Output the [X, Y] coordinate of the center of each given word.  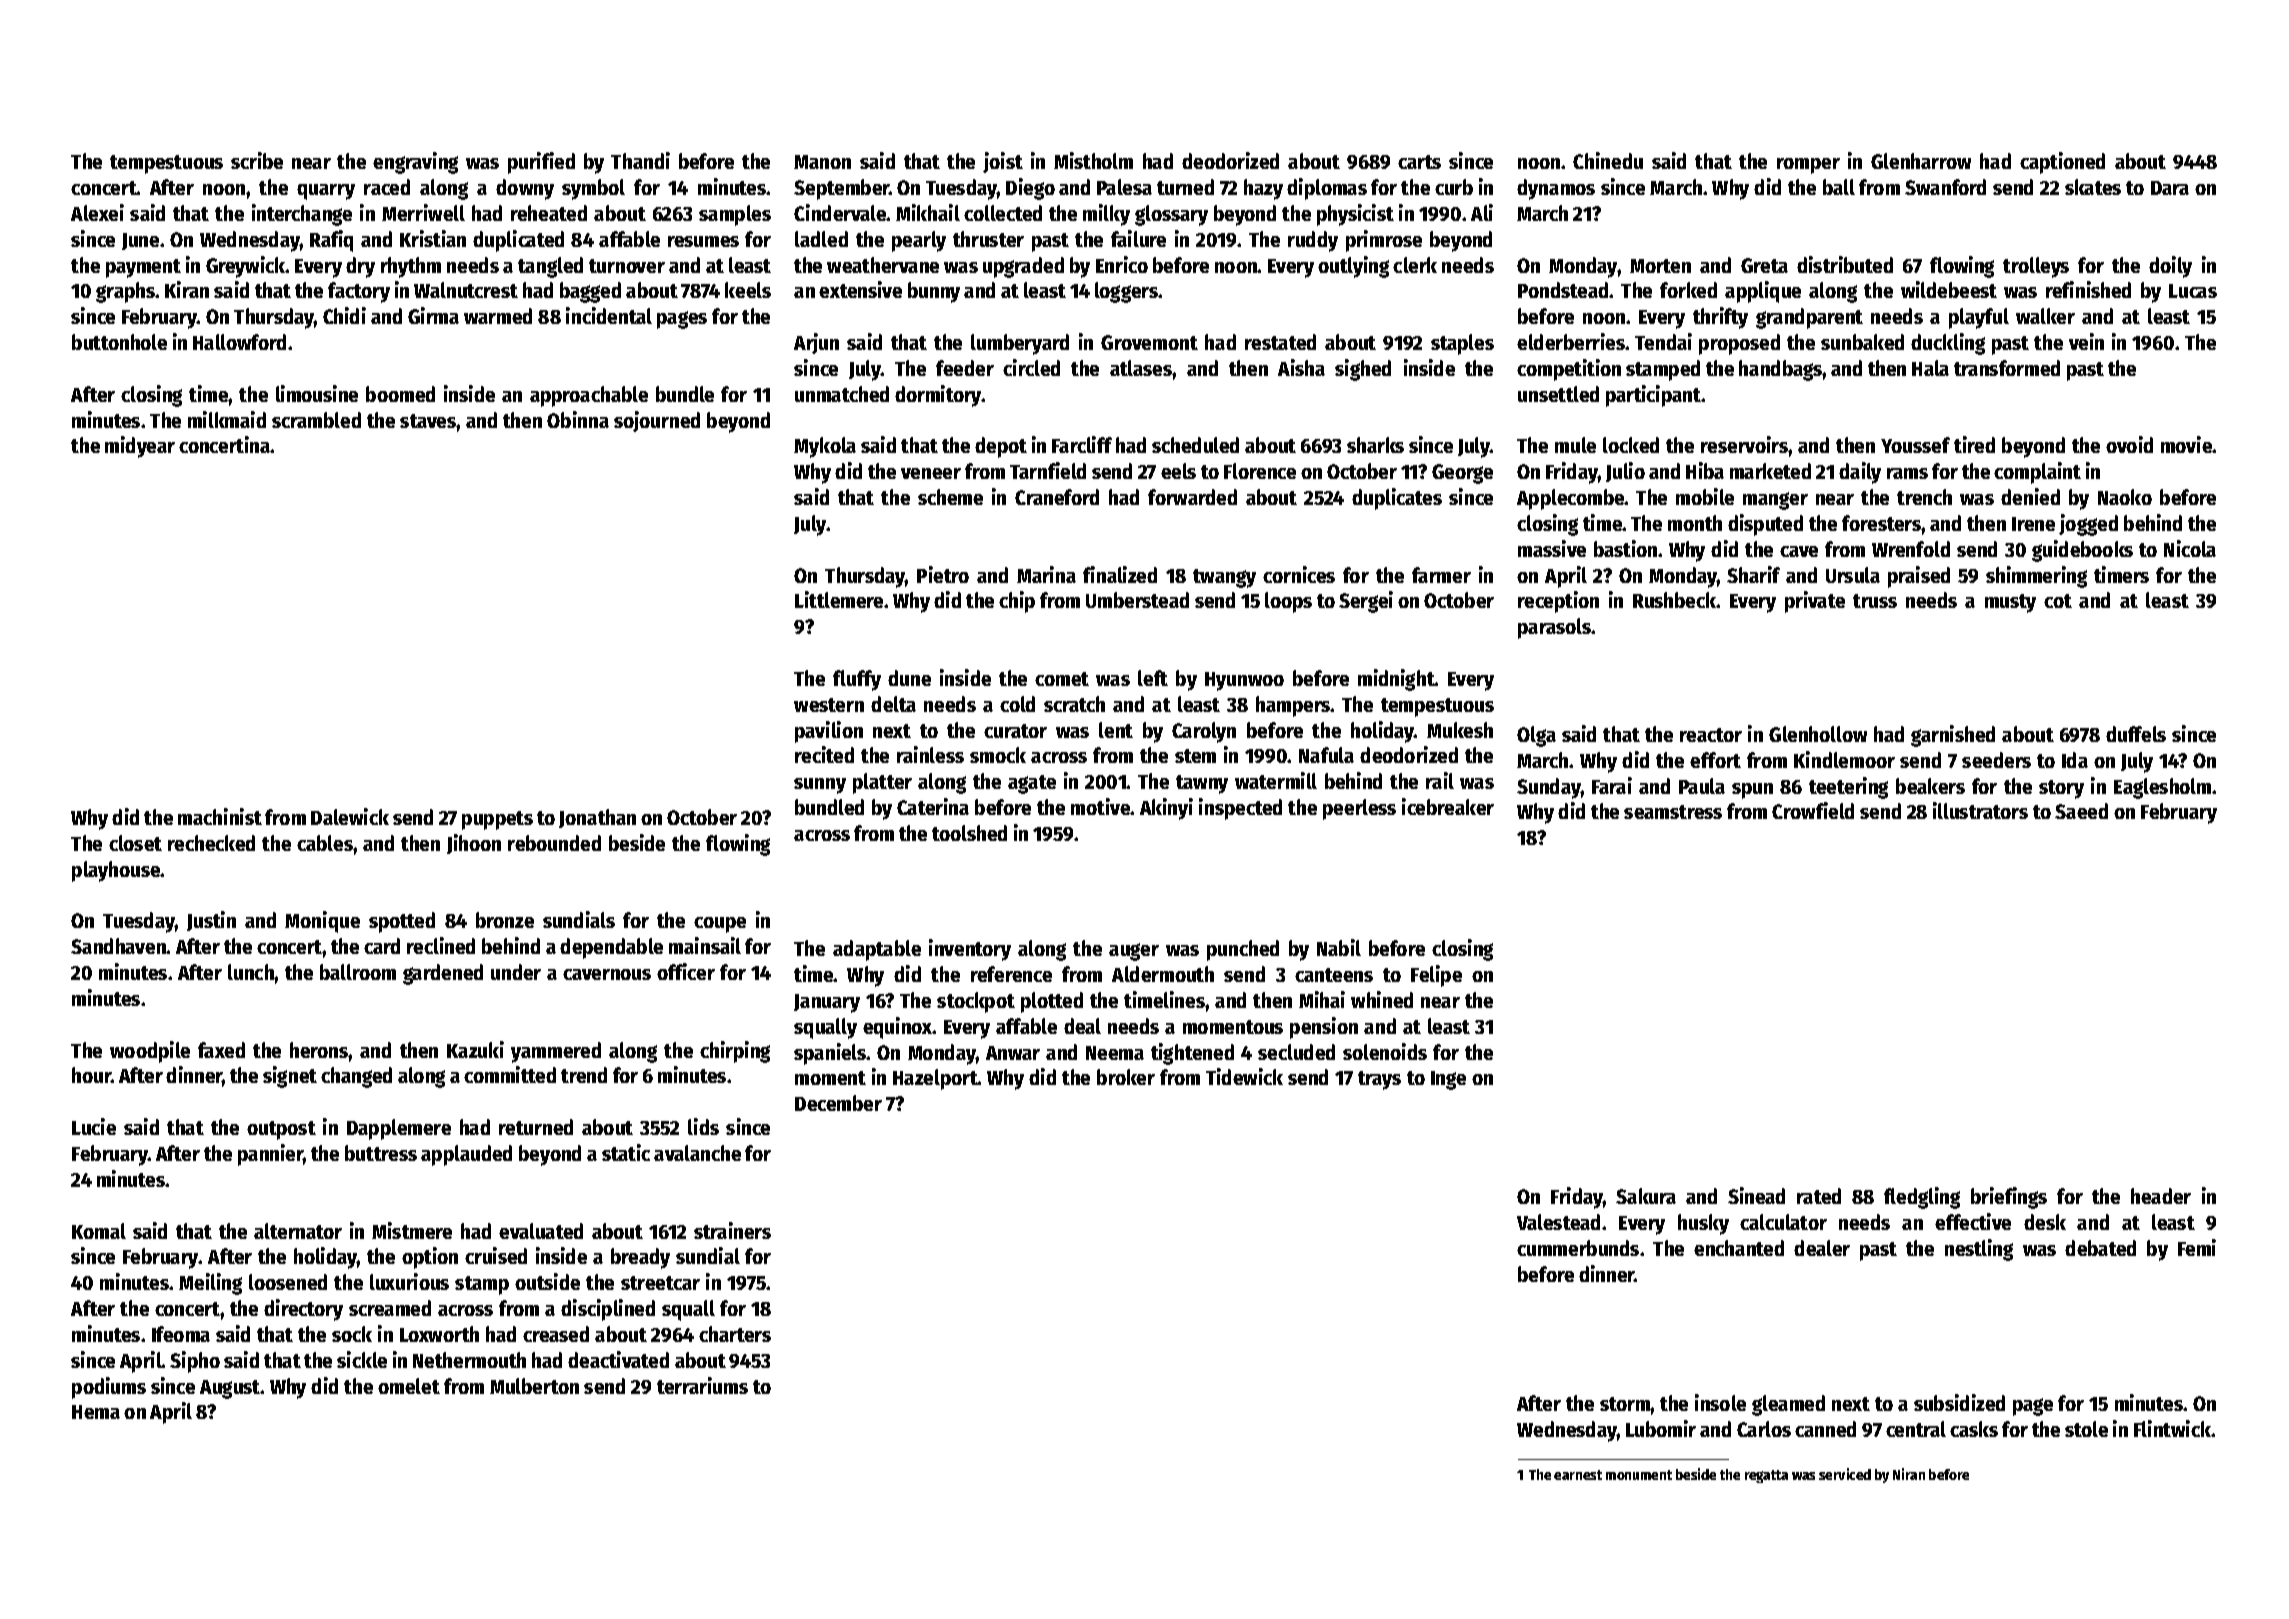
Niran [1909, 1474]
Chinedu [1608, 160]
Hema [96, 1412]
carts [1419, 162]
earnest [1578, 1475]
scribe [257, 160]
